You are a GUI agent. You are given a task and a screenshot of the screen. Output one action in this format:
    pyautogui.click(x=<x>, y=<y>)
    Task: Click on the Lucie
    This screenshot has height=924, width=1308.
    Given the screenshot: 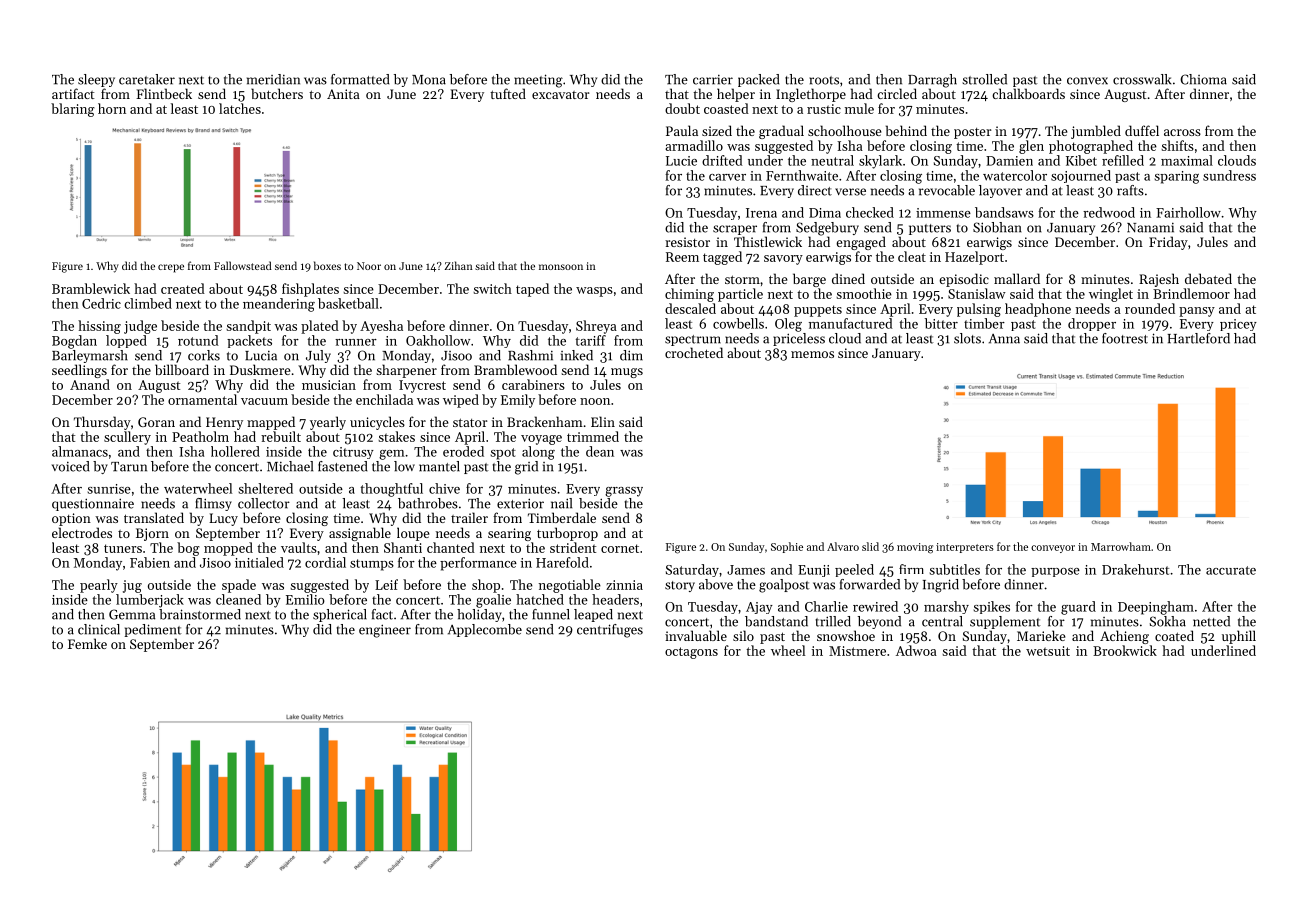 What is the action you would take?
    pyautogui.click(x=681, y=161)
